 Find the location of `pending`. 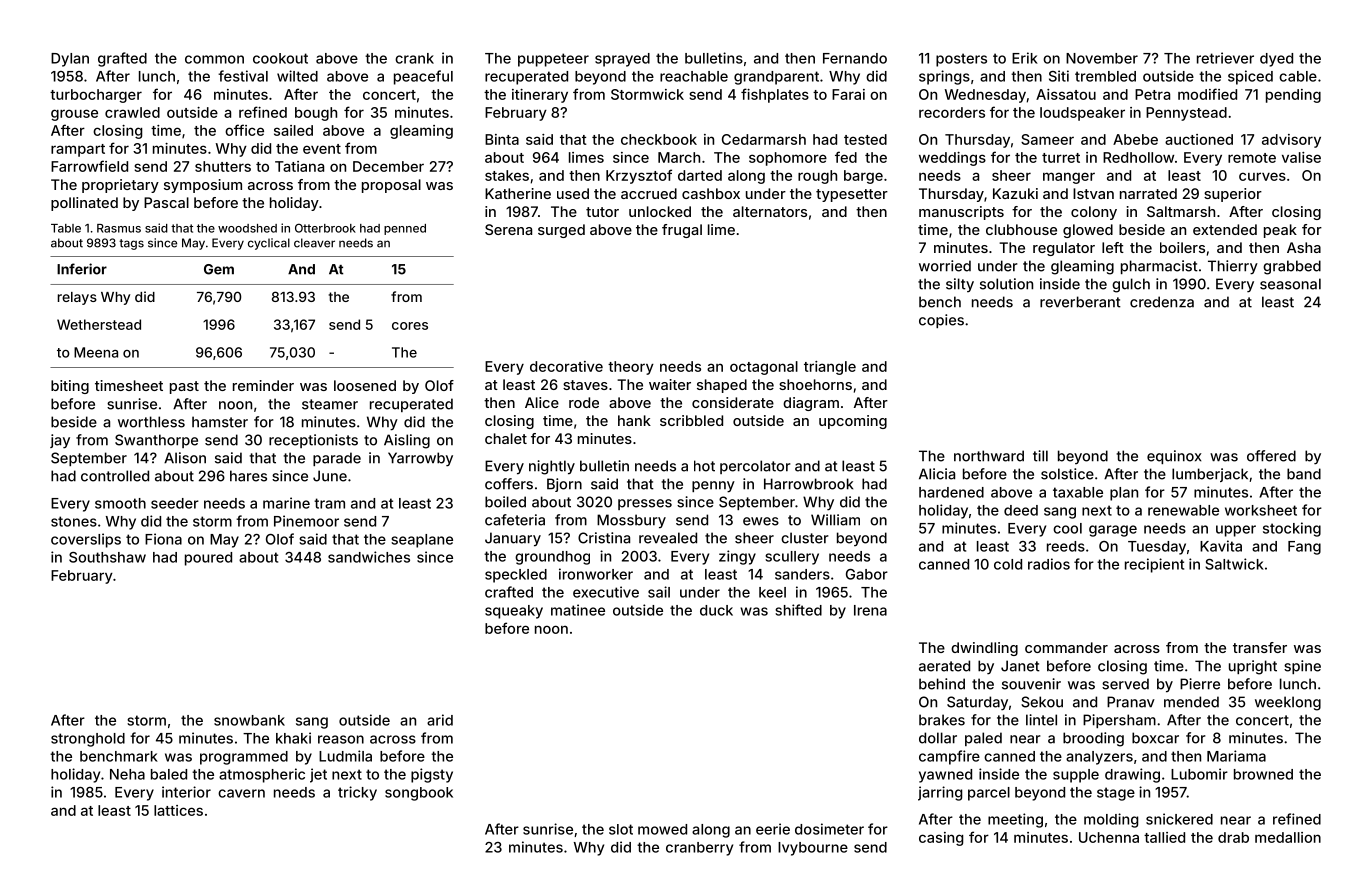

pending is located at coordinates (1293, 96).
